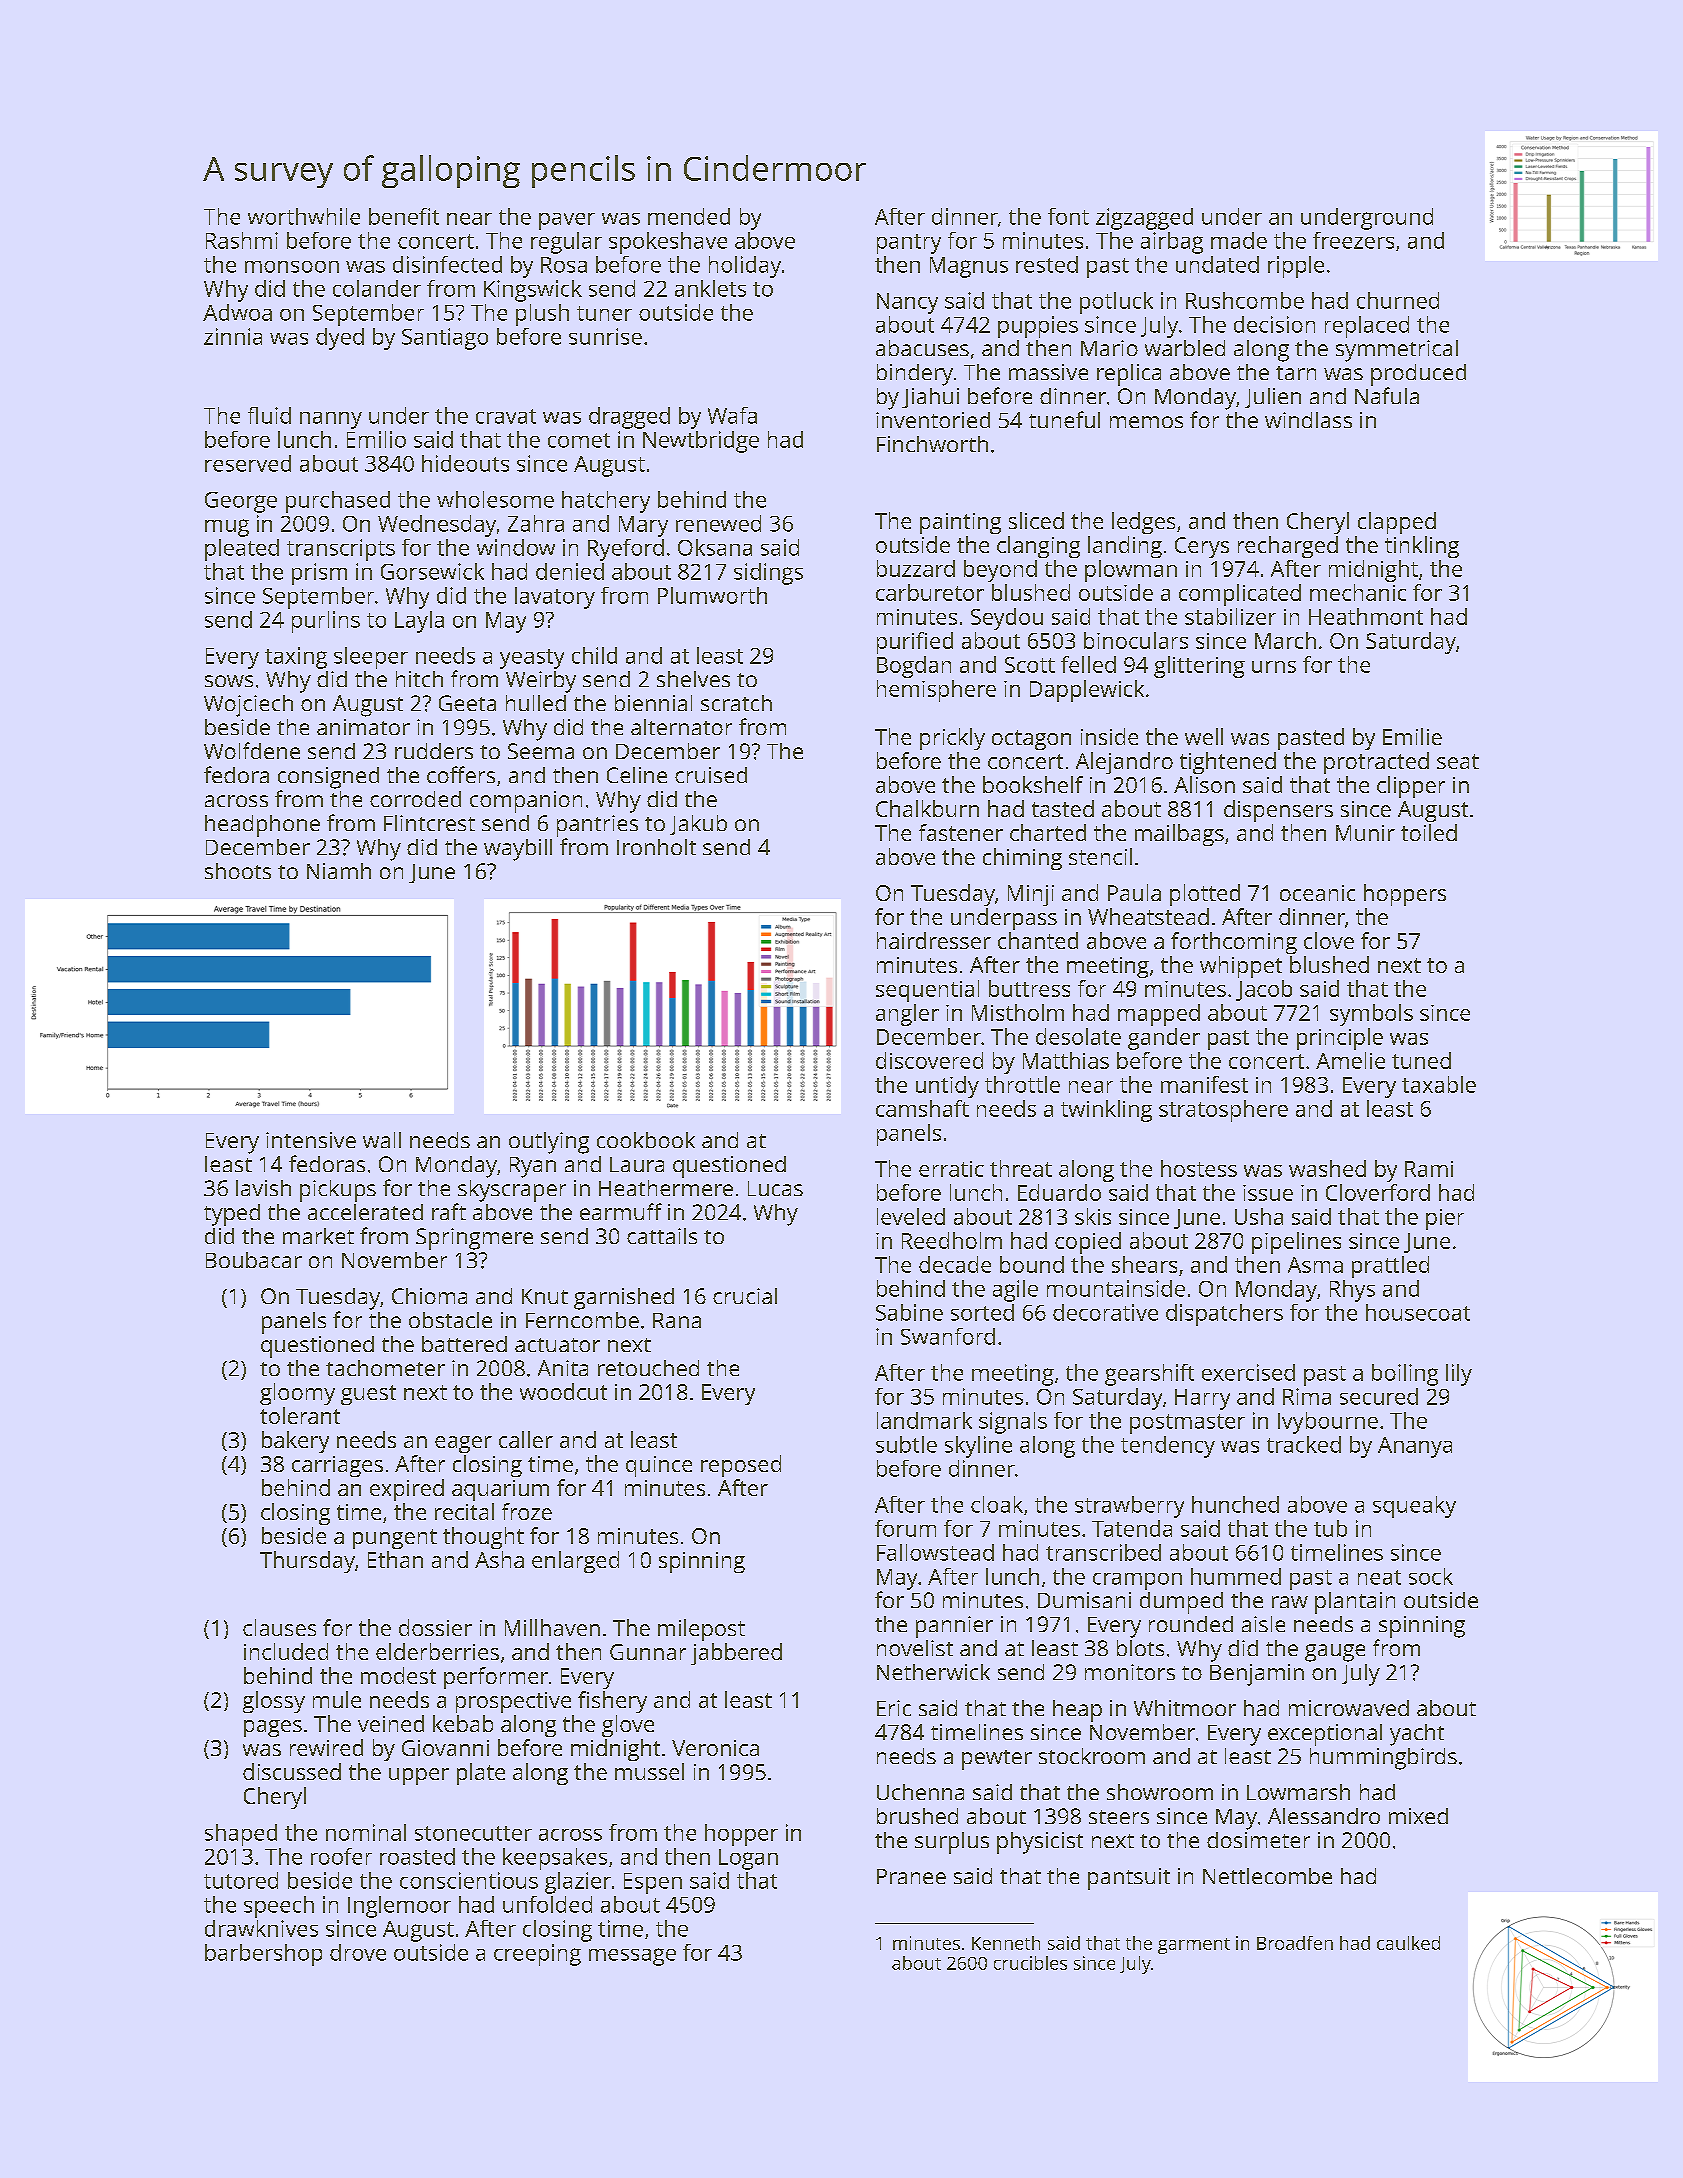 This screenshot has width=1683, height=2178. Describe the element at coordinates (927, 808) in the screenshot. I see `Chalkburn` at that location.
